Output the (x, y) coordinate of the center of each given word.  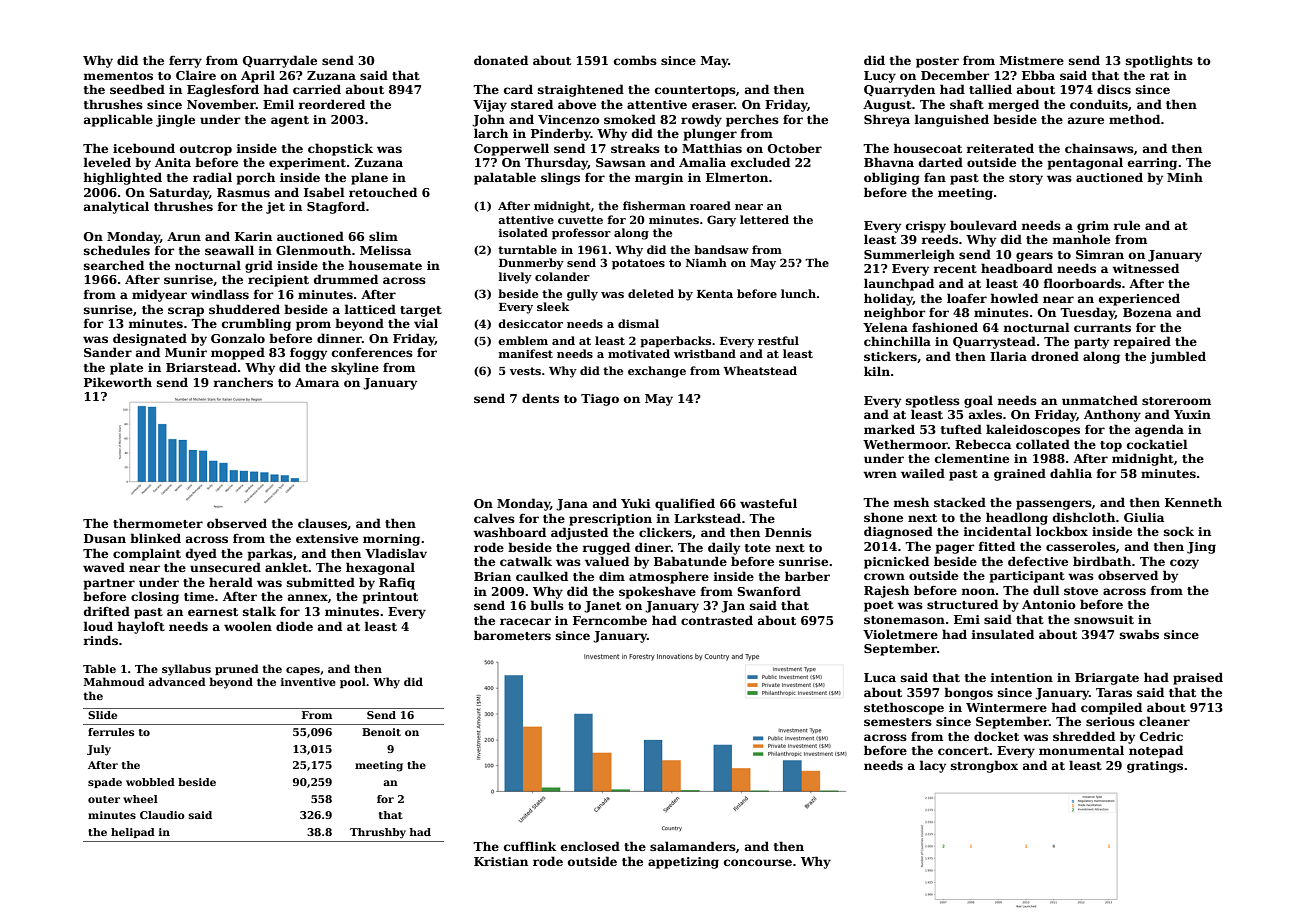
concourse (758, 862)
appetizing (683, 863)
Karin (253, 236)
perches (752, 120)
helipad (133, 833)
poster (937, 62)
